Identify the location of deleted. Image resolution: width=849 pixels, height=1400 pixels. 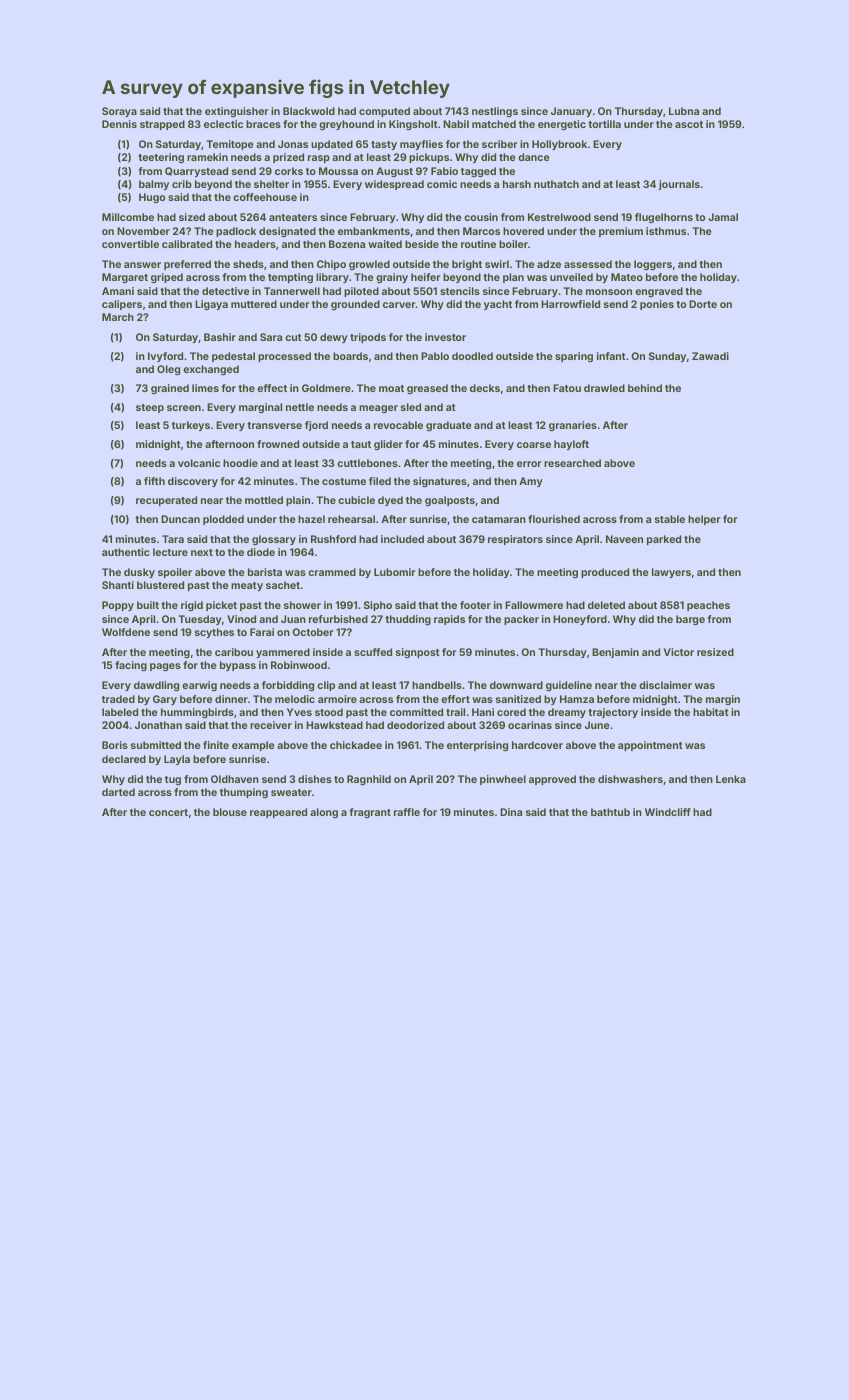
(606, 605).
